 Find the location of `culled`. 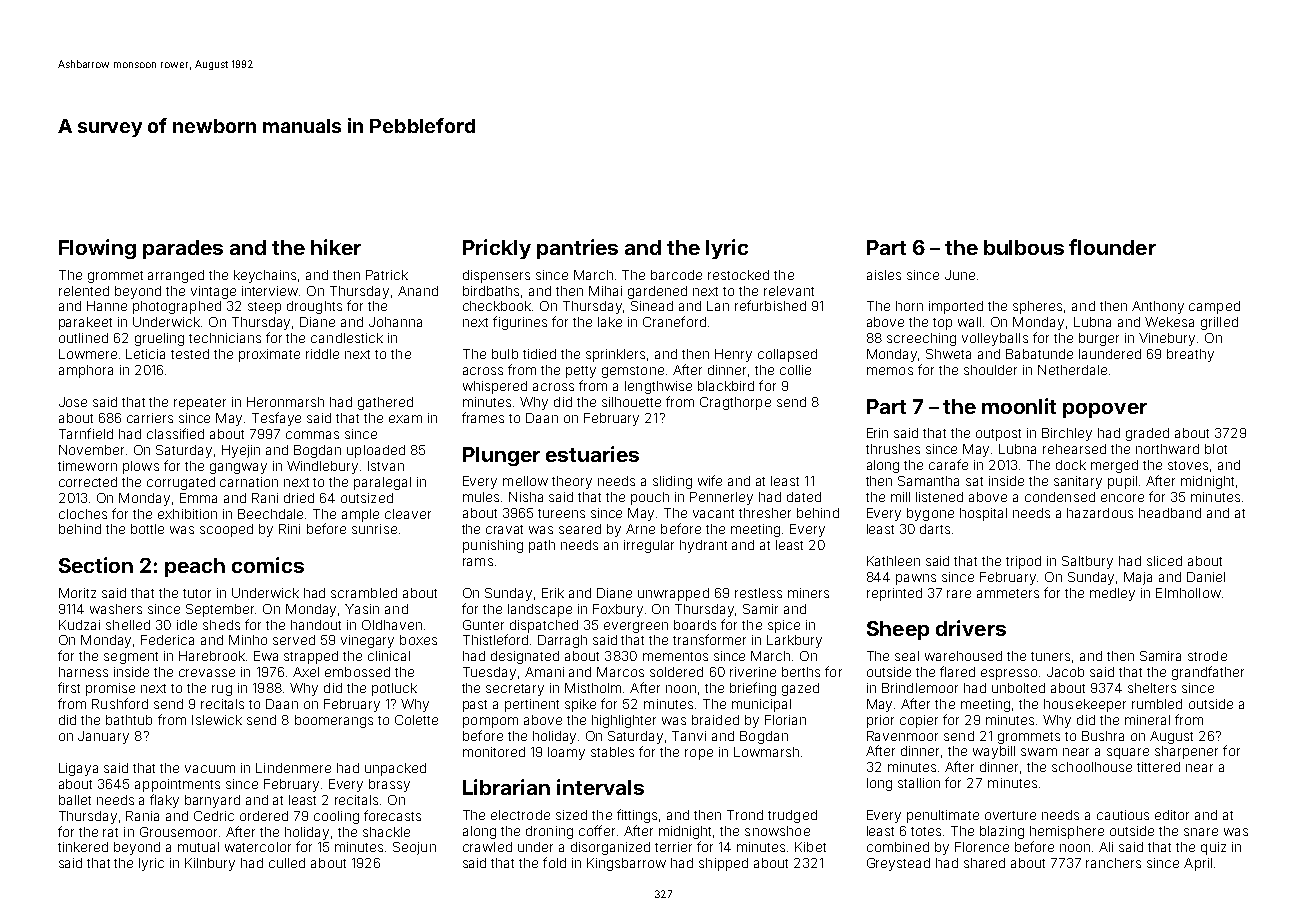

culled is located at coordinates (287, 863).
